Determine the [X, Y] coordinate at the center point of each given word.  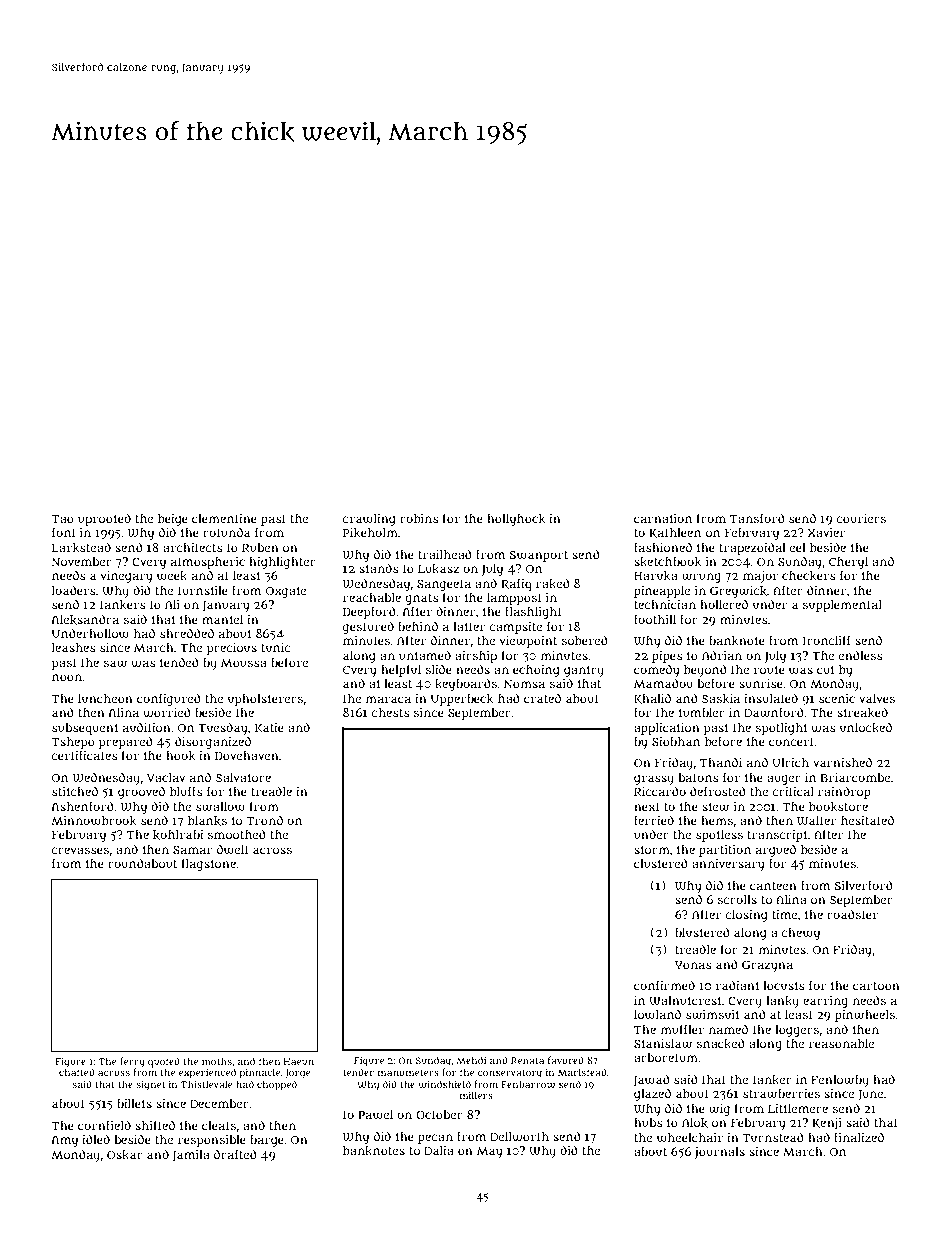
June [870, 1095]
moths [217, 1061]
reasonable [841, 1043]
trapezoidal [752, 548]
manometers [408, 1072]
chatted [77, 1072]
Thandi [721, 762]
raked [553, 583]
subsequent [85, 729]
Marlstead [582, 1072]
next [647, 807]
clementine [224, 518]
